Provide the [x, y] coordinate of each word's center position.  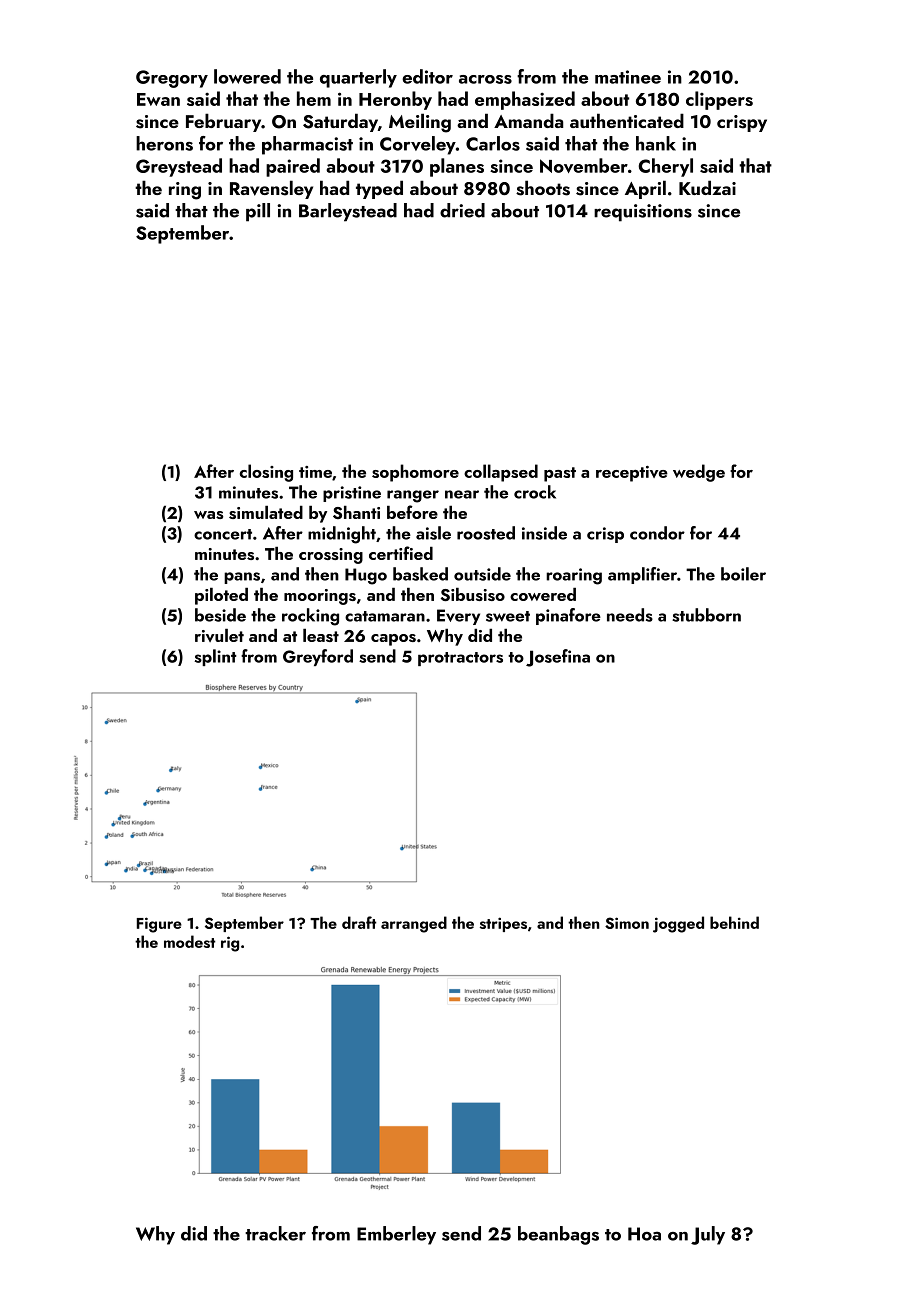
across [485, 79]
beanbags [558, 1235]
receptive [632, 474]
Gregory [172, 79]
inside [544, 533]
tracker [275, 1233]
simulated [266, 512]
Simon [627, 923]
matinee [628, 77]
